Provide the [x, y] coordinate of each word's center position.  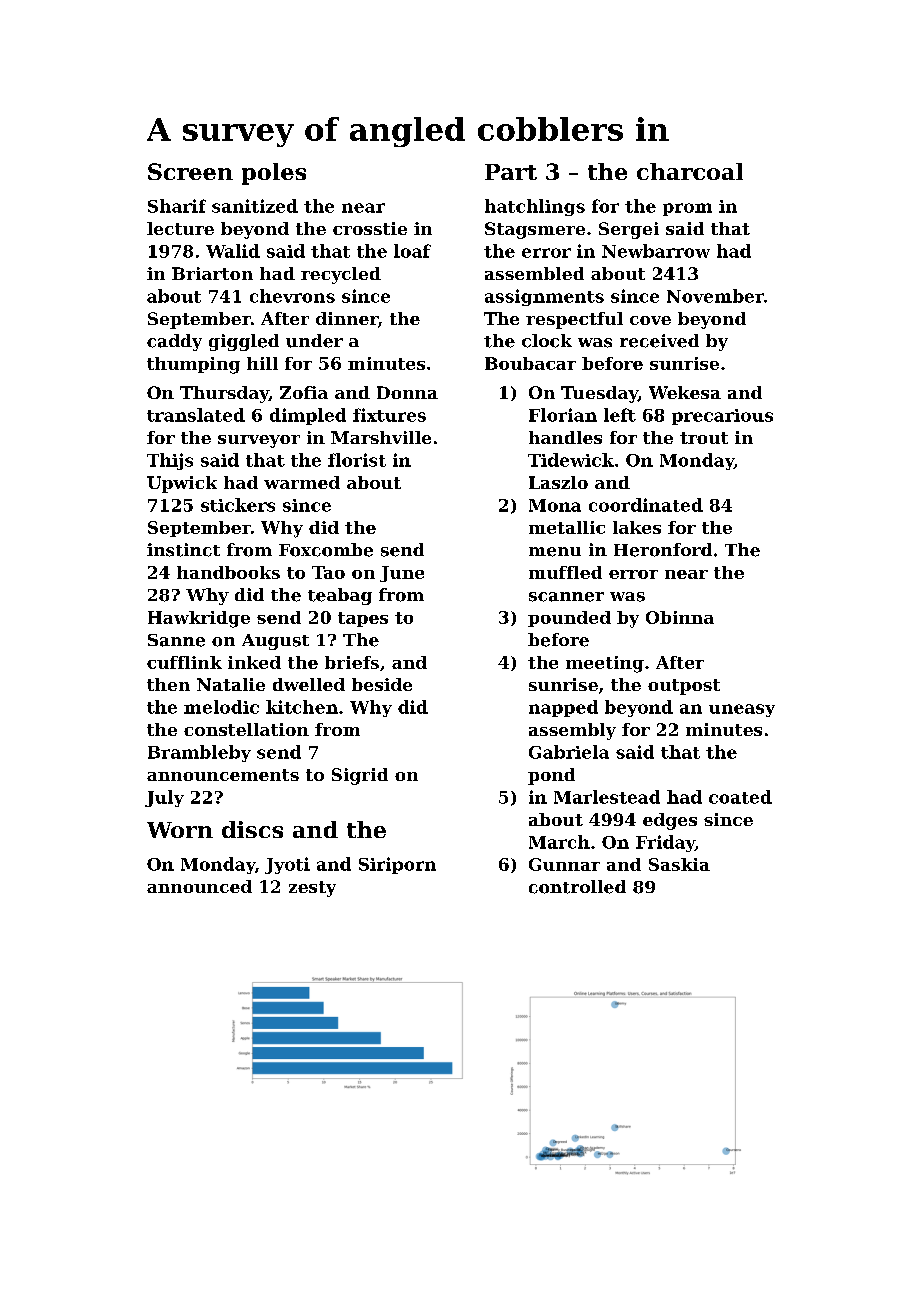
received [659, 341]
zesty [312, 889]
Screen [190, 171]
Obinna [680, 617]
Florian [563, 415]
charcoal [690, 171]
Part [511, 172]
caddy [174, 342]
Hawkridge [199, 619]
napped [563, 708]
